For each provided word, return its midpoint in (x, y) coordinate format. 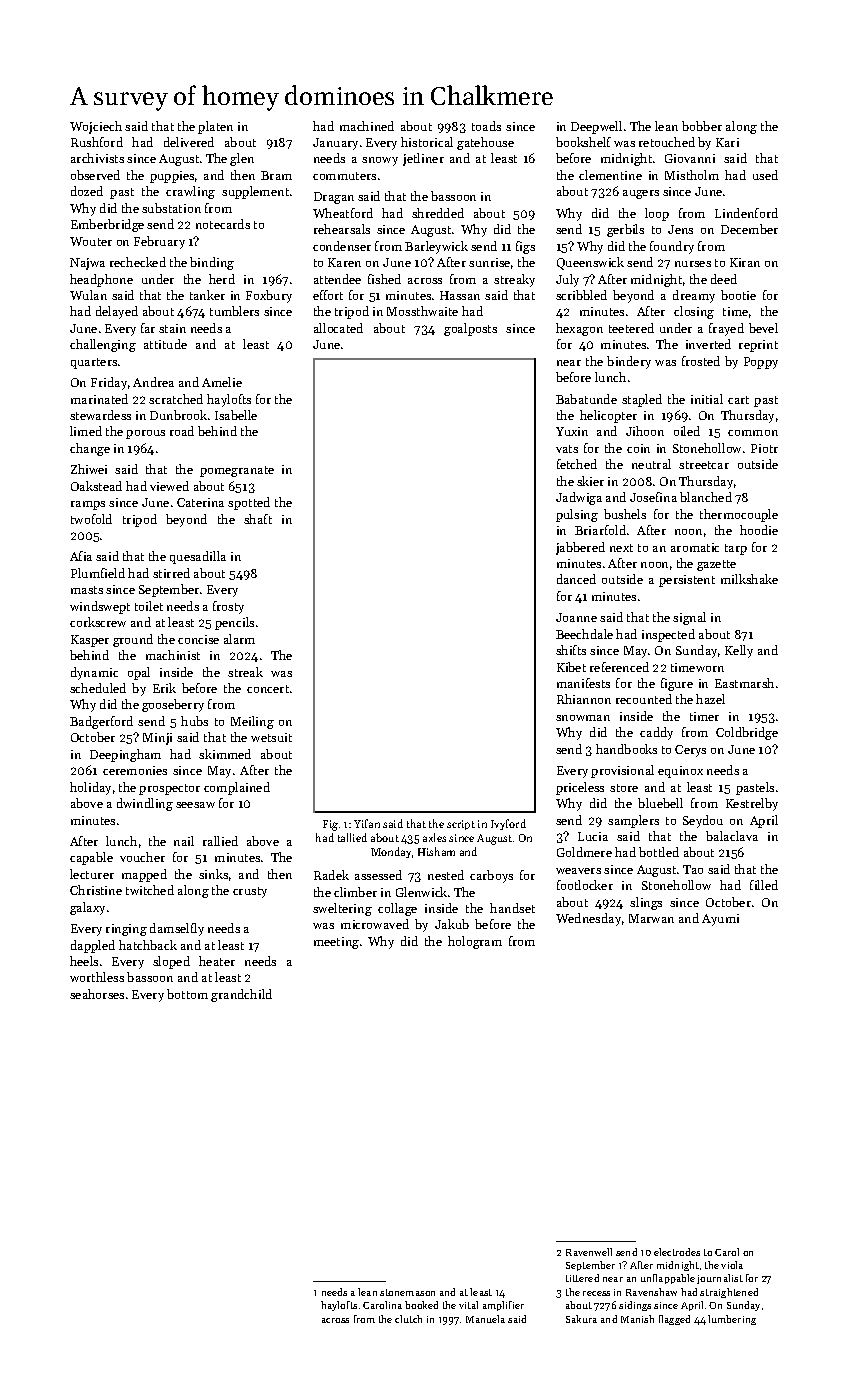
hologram (475, 942)
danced (576, 579)
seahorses (97, 994)
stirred (171, 573)
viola (732, 1265)
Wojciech (96, 127)
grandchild (241, 995)
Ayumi (720, 920)
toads (486, 126)
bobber (702, 126)
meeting (336, 943)
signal (689, 618)
